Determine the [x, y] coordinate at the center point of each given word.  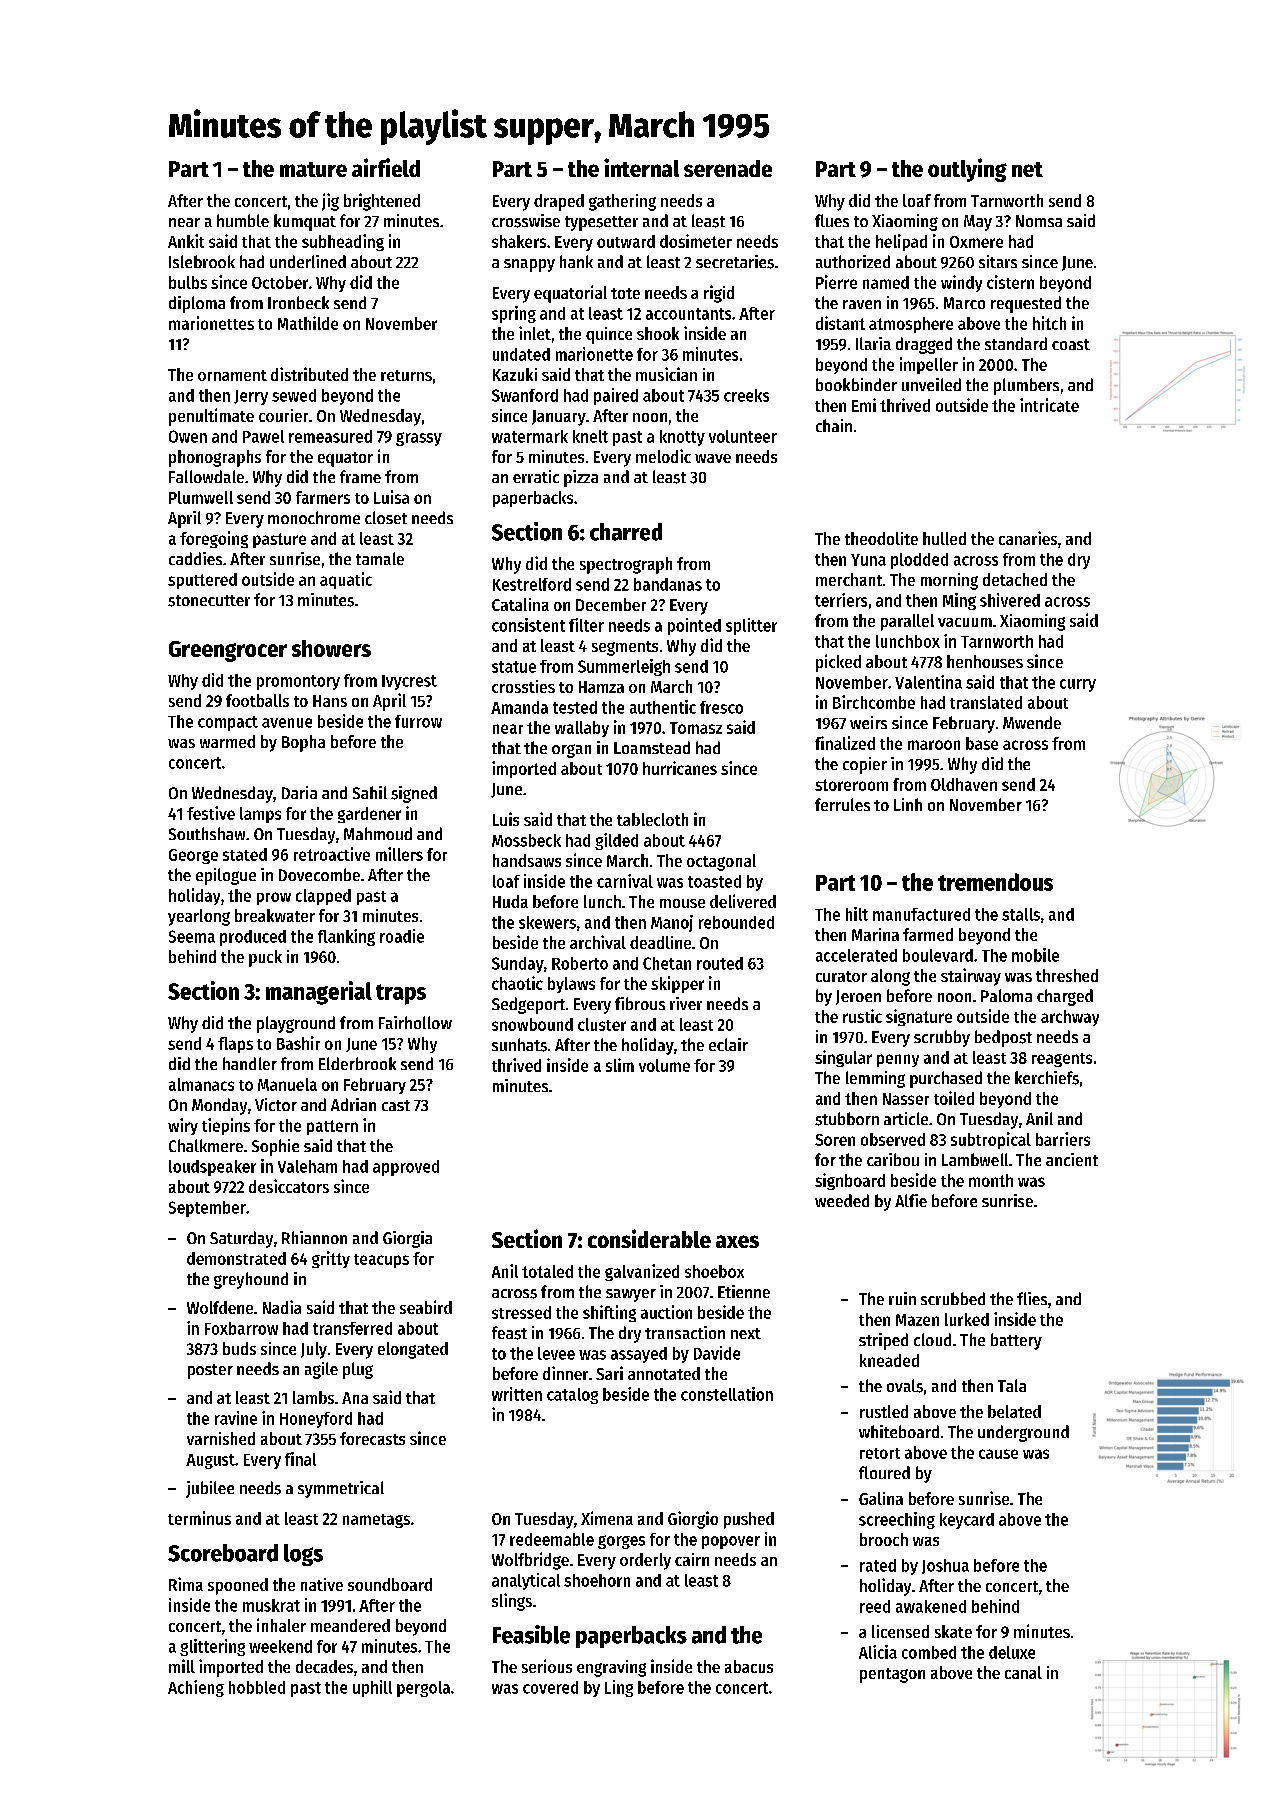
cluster [602, 1024]
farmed [928, 934]
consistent [528, 625]
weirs [868, 722]
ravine [236, 1418]
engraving [611, 1668]
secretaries [735, 262]
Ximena [607, 1518]
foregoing [214, 539]
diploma [197, 304]
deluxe [1012, 1652]
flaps [235, 1045]
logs [303, 1555]
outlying [967, 170]
